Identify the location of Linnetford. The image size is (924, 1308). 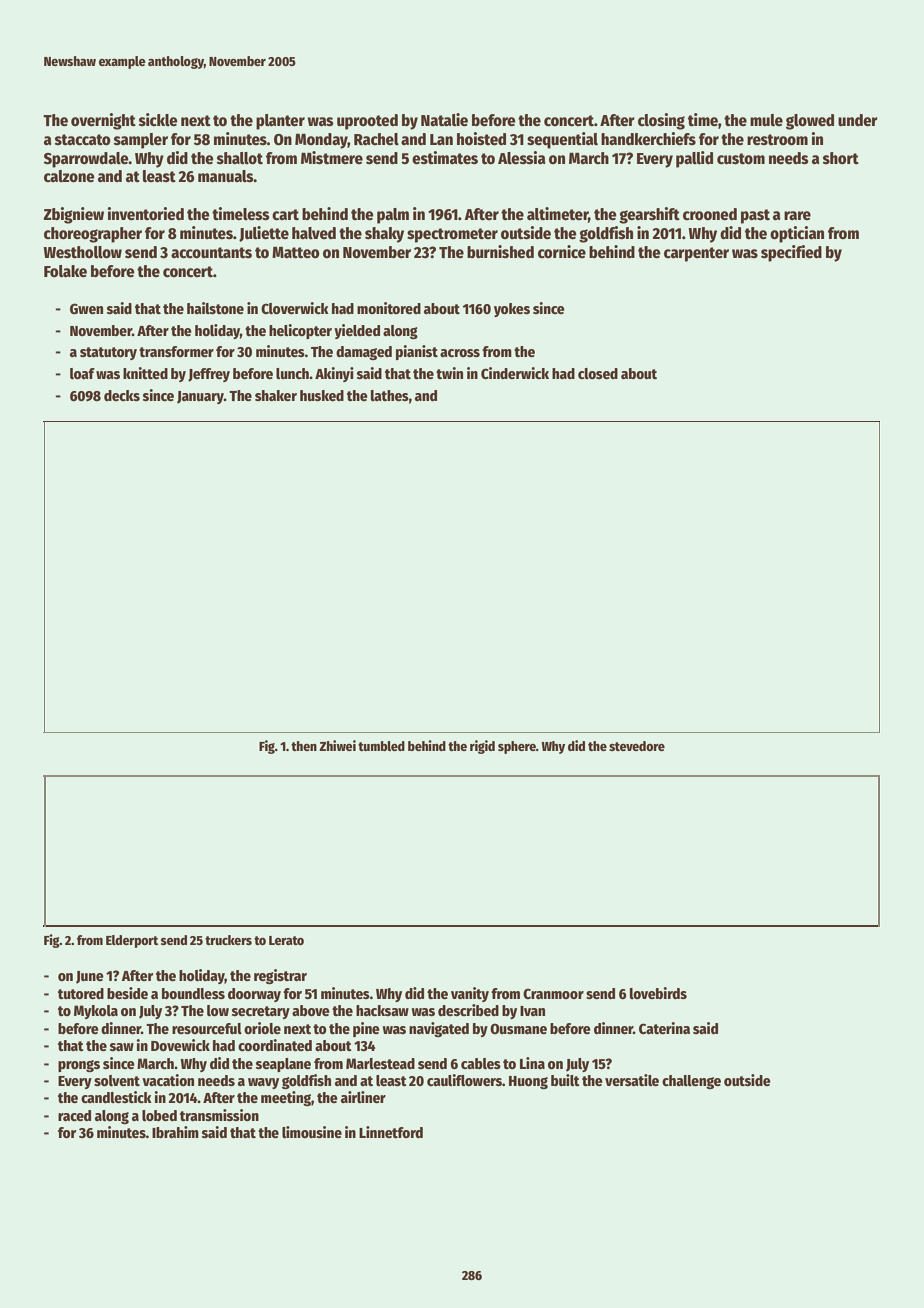
(391, 1132).
